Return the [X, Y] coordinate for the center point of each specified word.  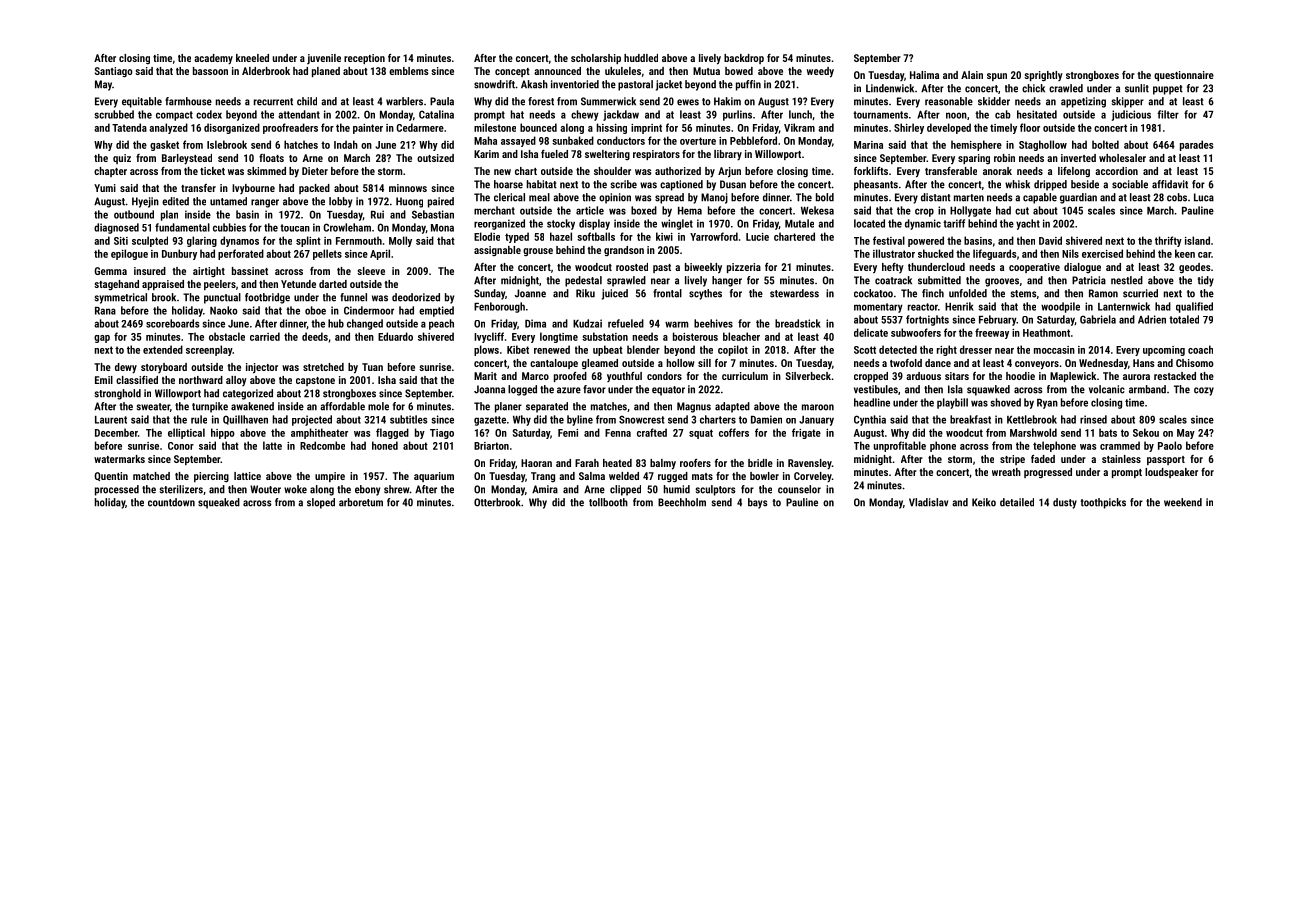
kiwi [664, 236]
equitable [142, 102]
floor [1030, 127]
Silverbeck [808, 376]
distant [936, 197]
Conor [181, 446]
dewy [126, 368]
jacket [669, 85]
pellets [327, 254]
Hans [1144, 363]
